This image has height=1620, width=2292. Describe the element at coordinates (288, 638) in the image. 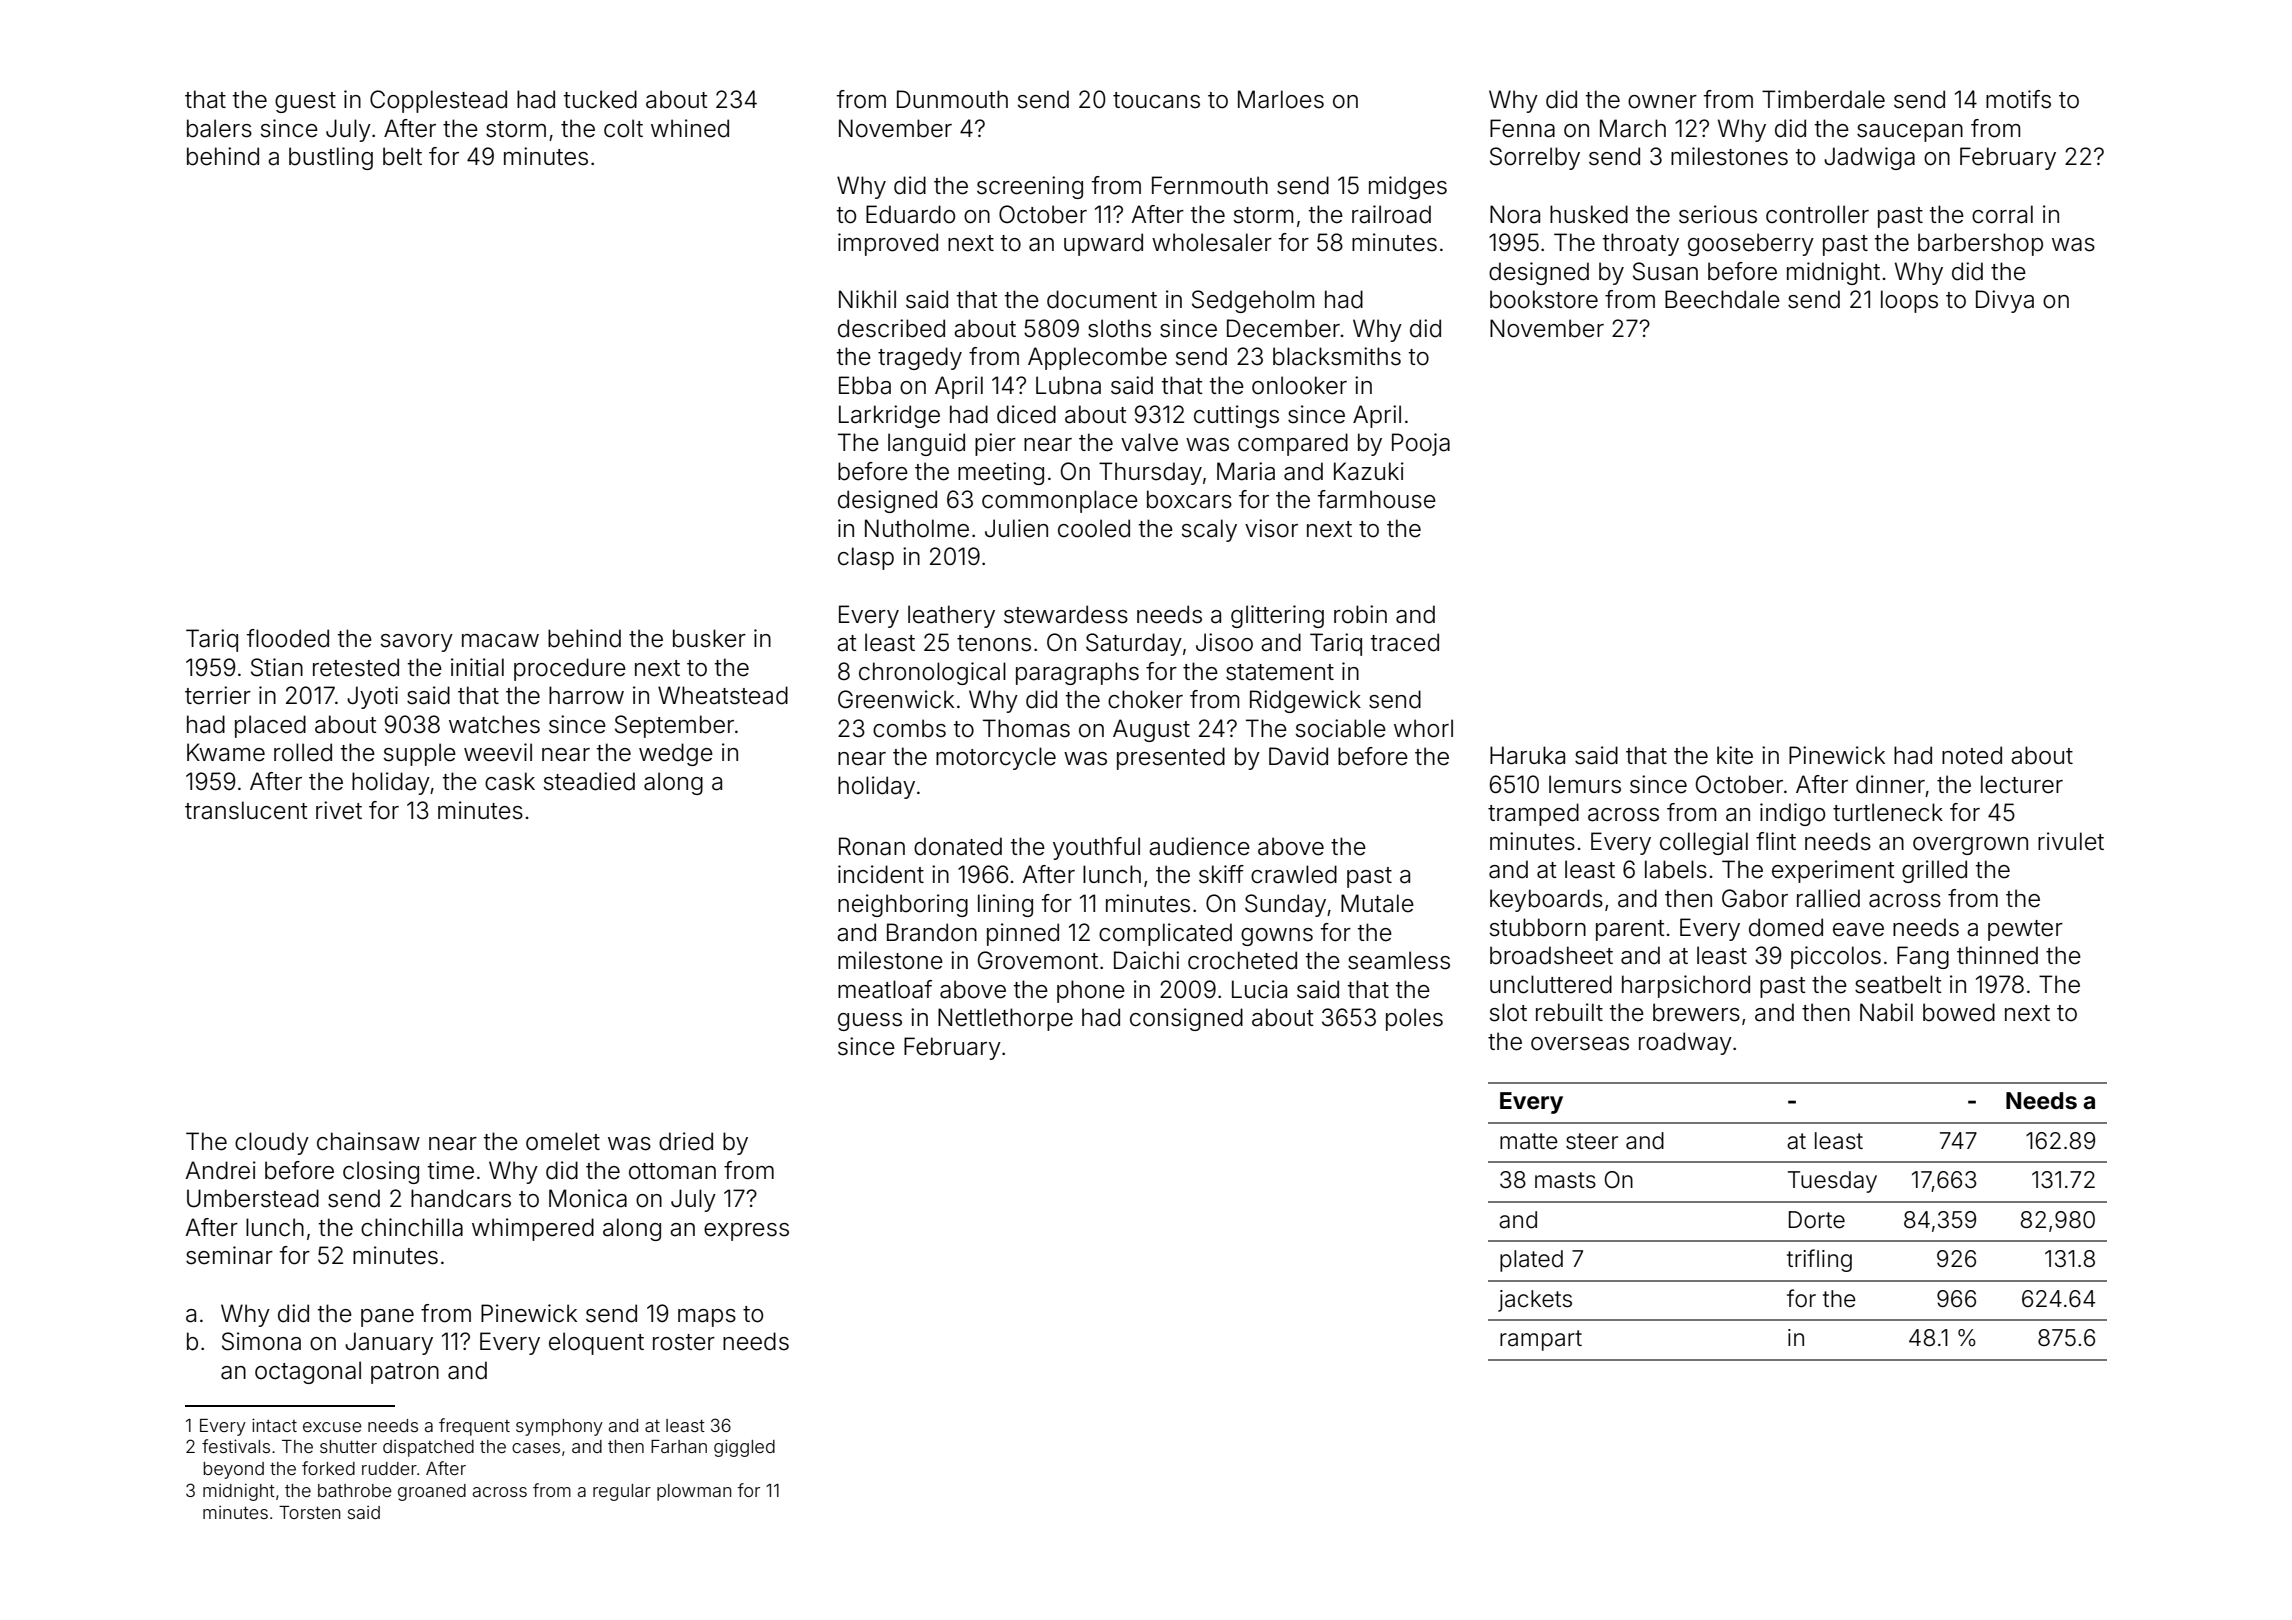

I see `flooded` at that location.
